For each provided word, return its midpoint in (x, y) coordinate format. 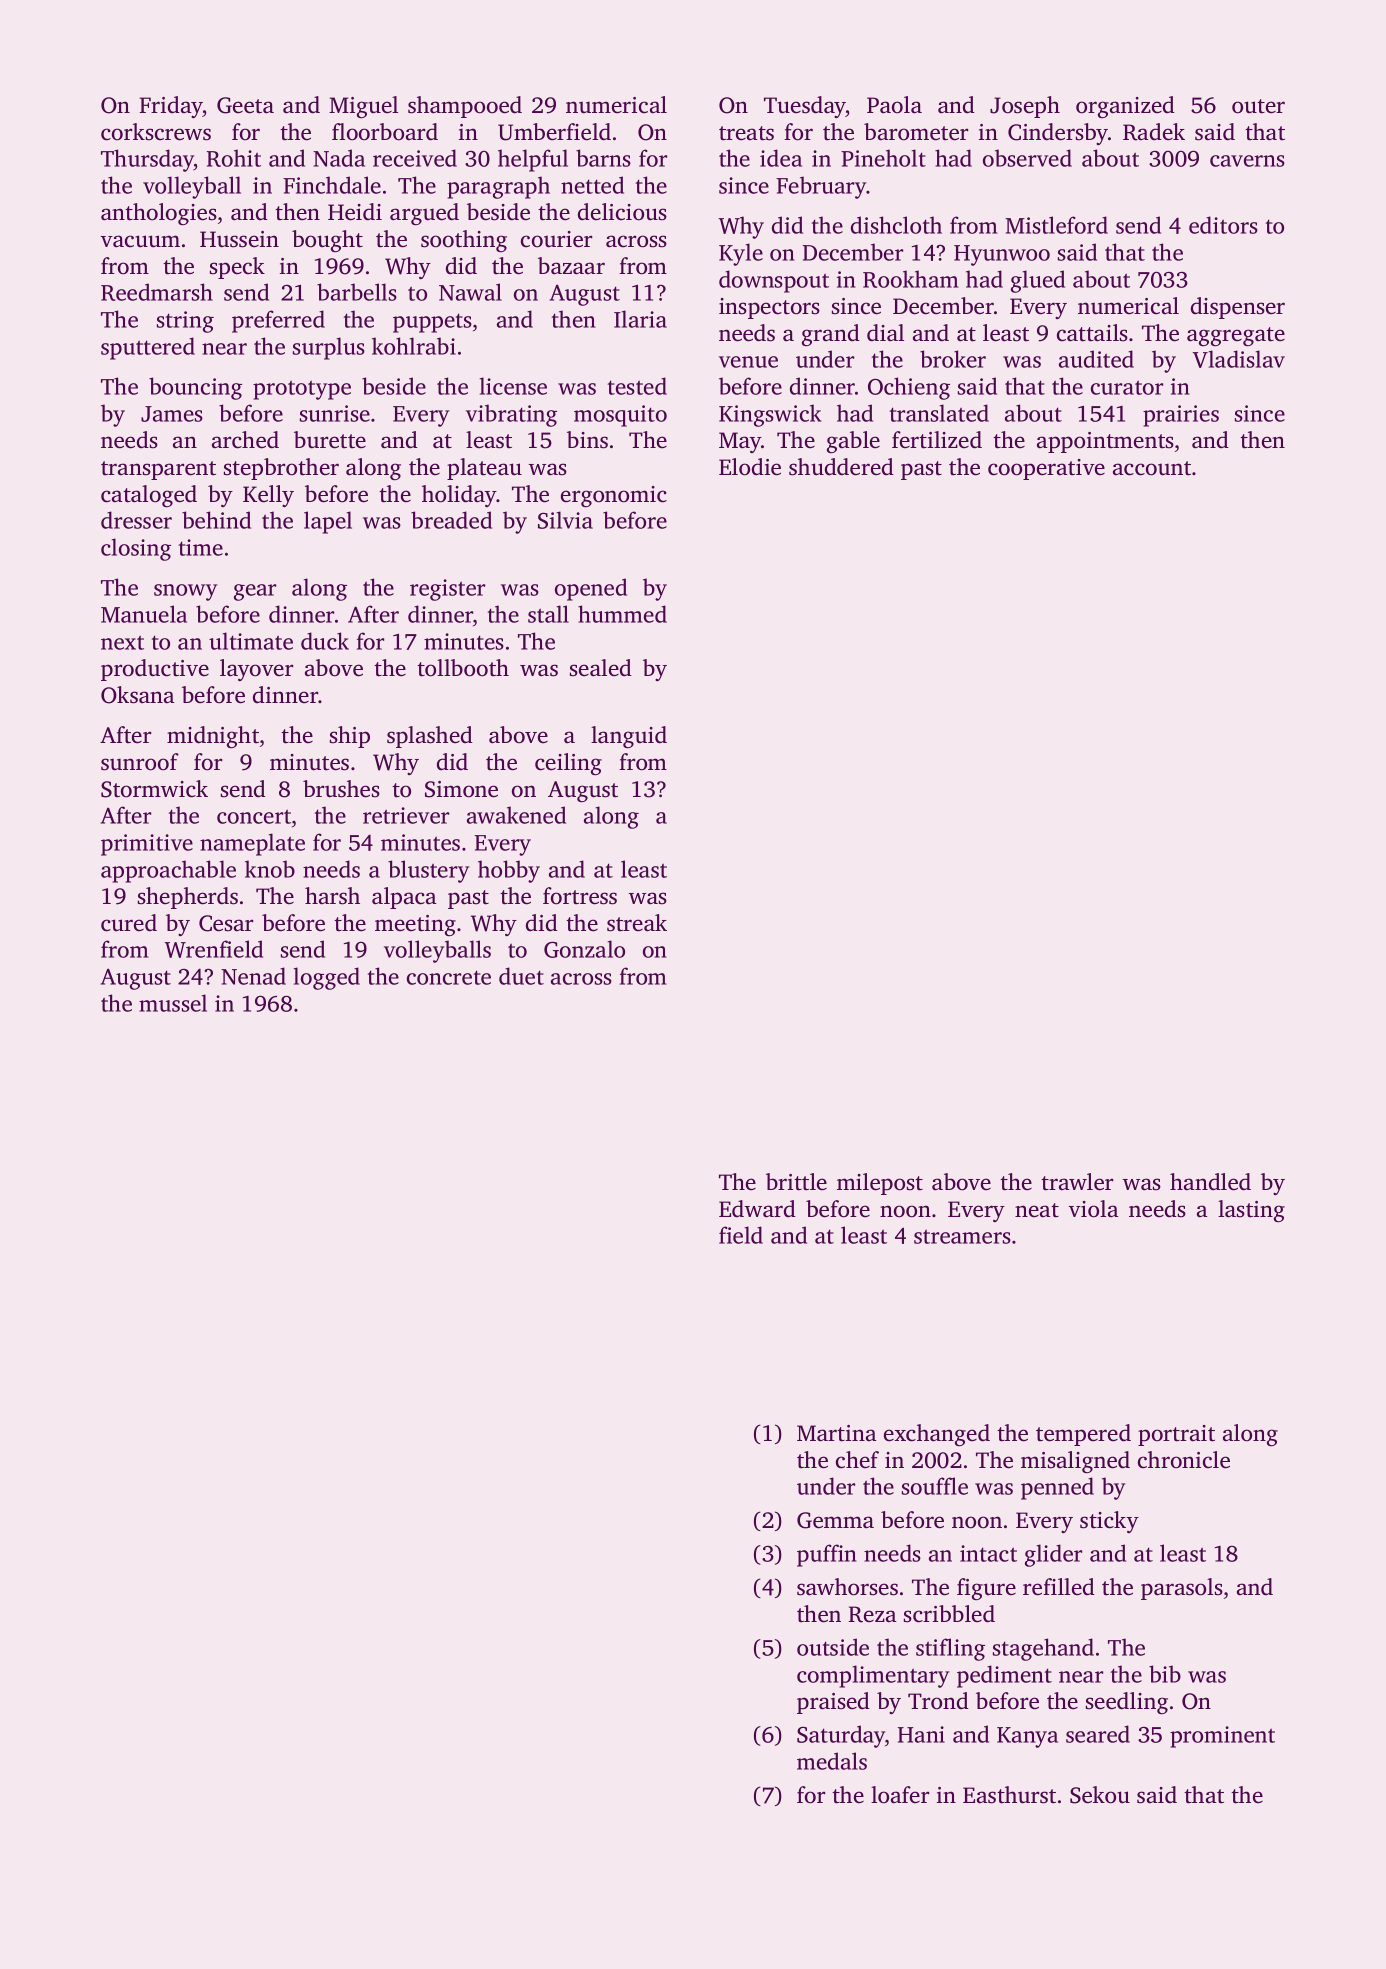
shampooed (465, 107)
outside (833, 1647)
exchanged (937, 1435)
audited (1096, 359)
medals (832, 1761)
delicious (622, 212)
